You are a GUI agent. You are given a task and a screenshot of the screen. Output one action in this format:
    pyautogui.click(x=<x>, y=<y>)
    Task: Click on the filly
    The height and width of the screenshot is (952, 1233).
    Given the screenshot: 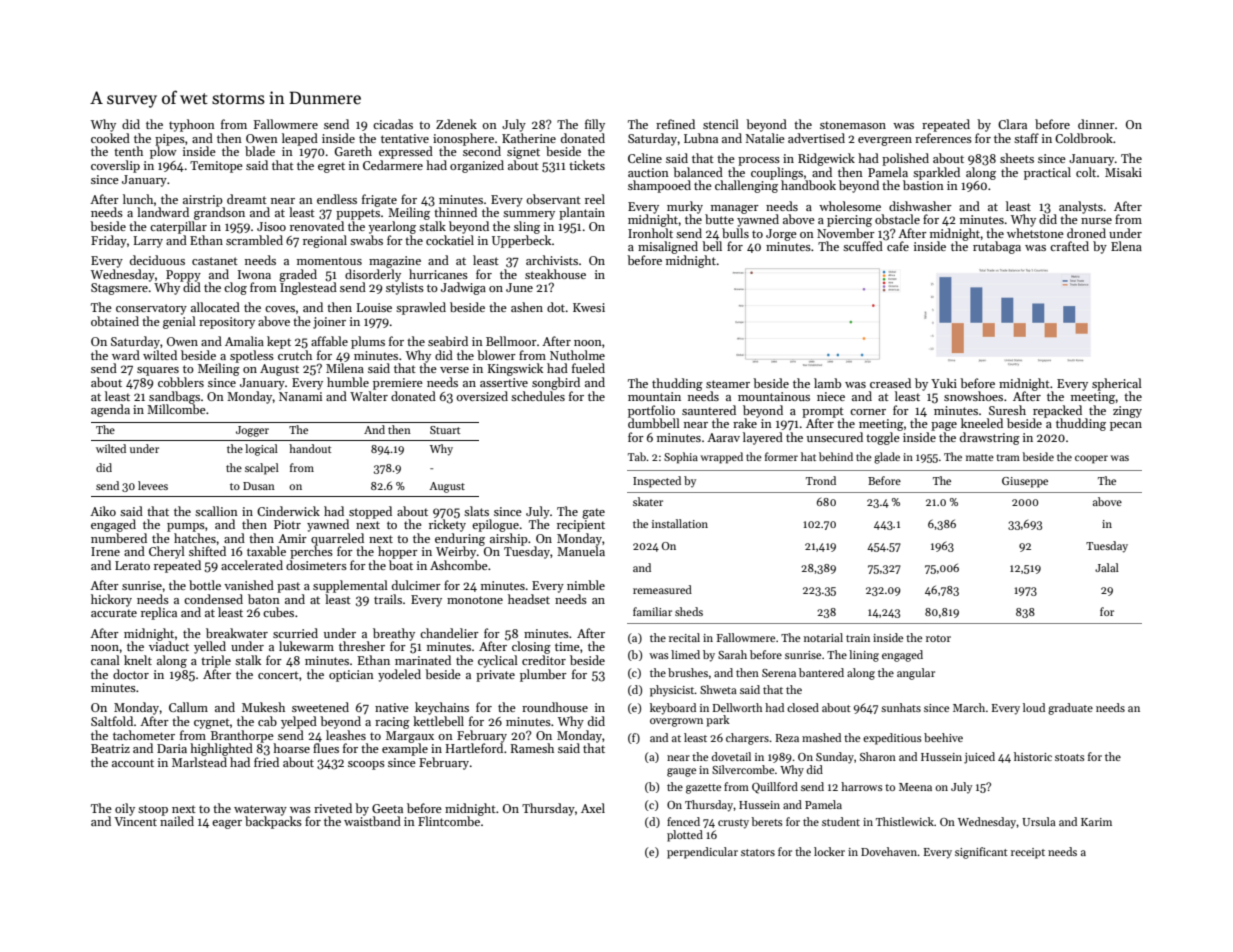 What is the action you would take?
    pyautogui.click(x=595, y=125)
